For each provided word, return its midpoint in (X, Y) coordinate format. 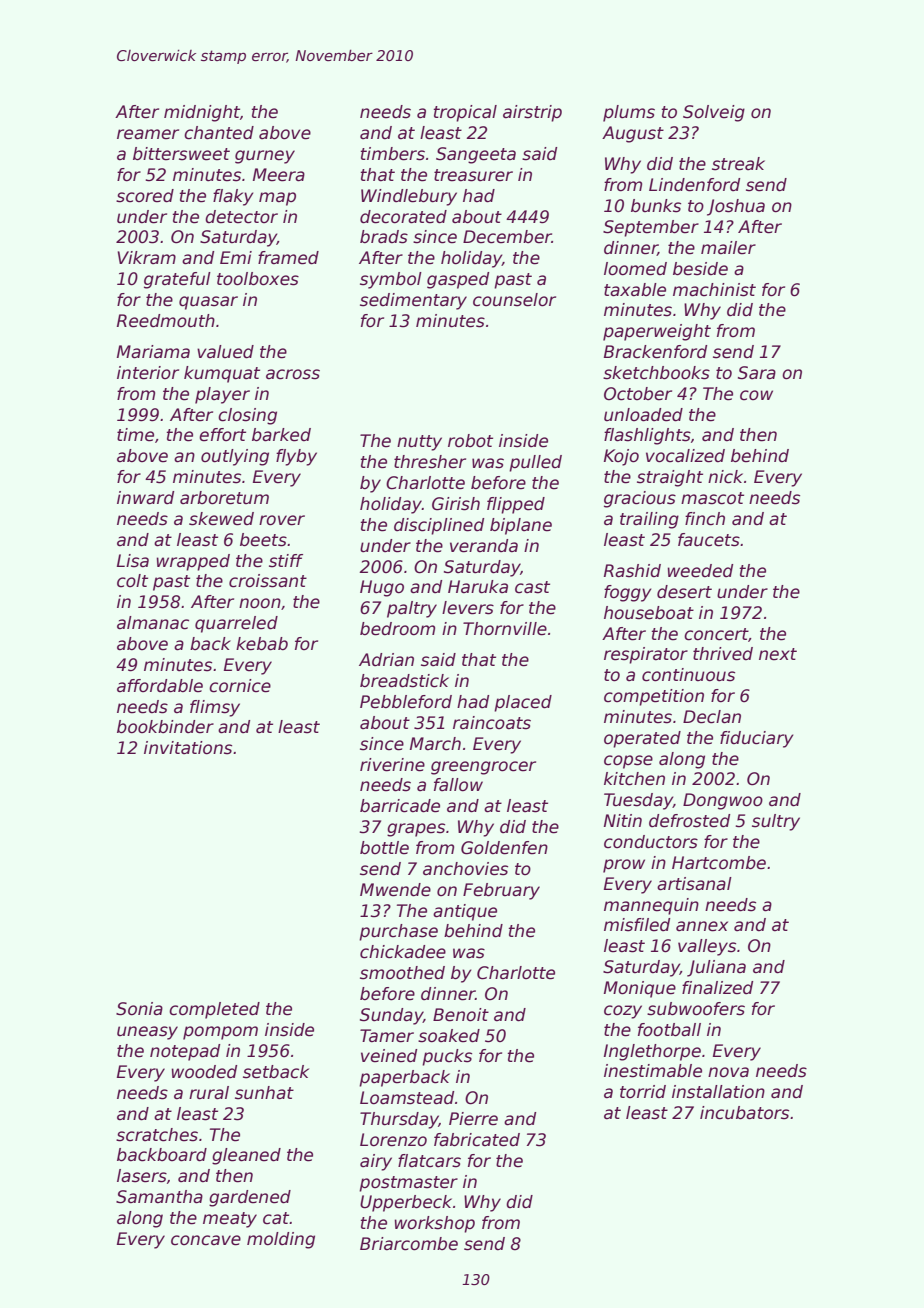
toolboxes (258, 279)
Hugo (382, 588)
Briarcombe (409, 1244)
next (778, 654)
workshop (434, 1224)
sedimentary (413, 301)
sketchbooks (656, 373)
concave (206, 1240)
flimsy (215, 708)
